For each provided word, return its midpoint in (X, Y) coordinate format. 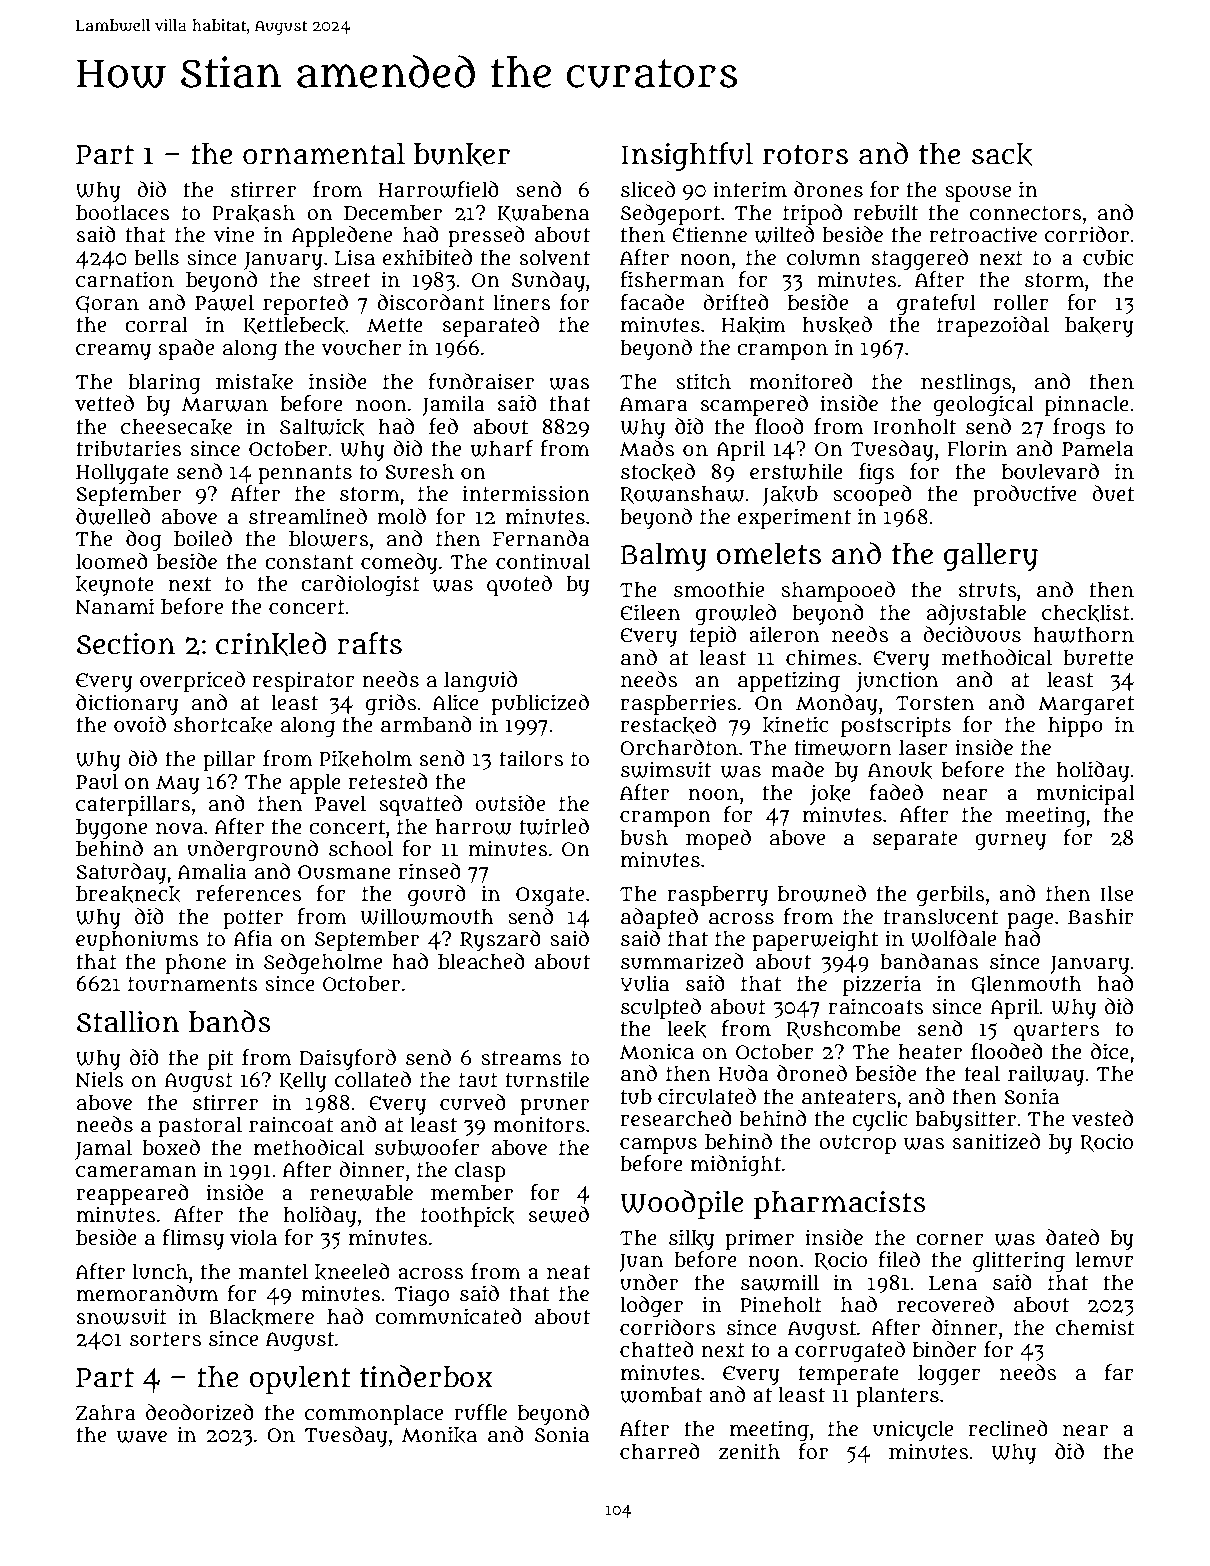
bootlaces (122, 212)
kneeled (352, 1272)
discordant (431, 302)
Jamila (453, 405)
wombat (661, 1395)
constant (309, 562)
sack (1002, 155)
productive (1025, 495)
